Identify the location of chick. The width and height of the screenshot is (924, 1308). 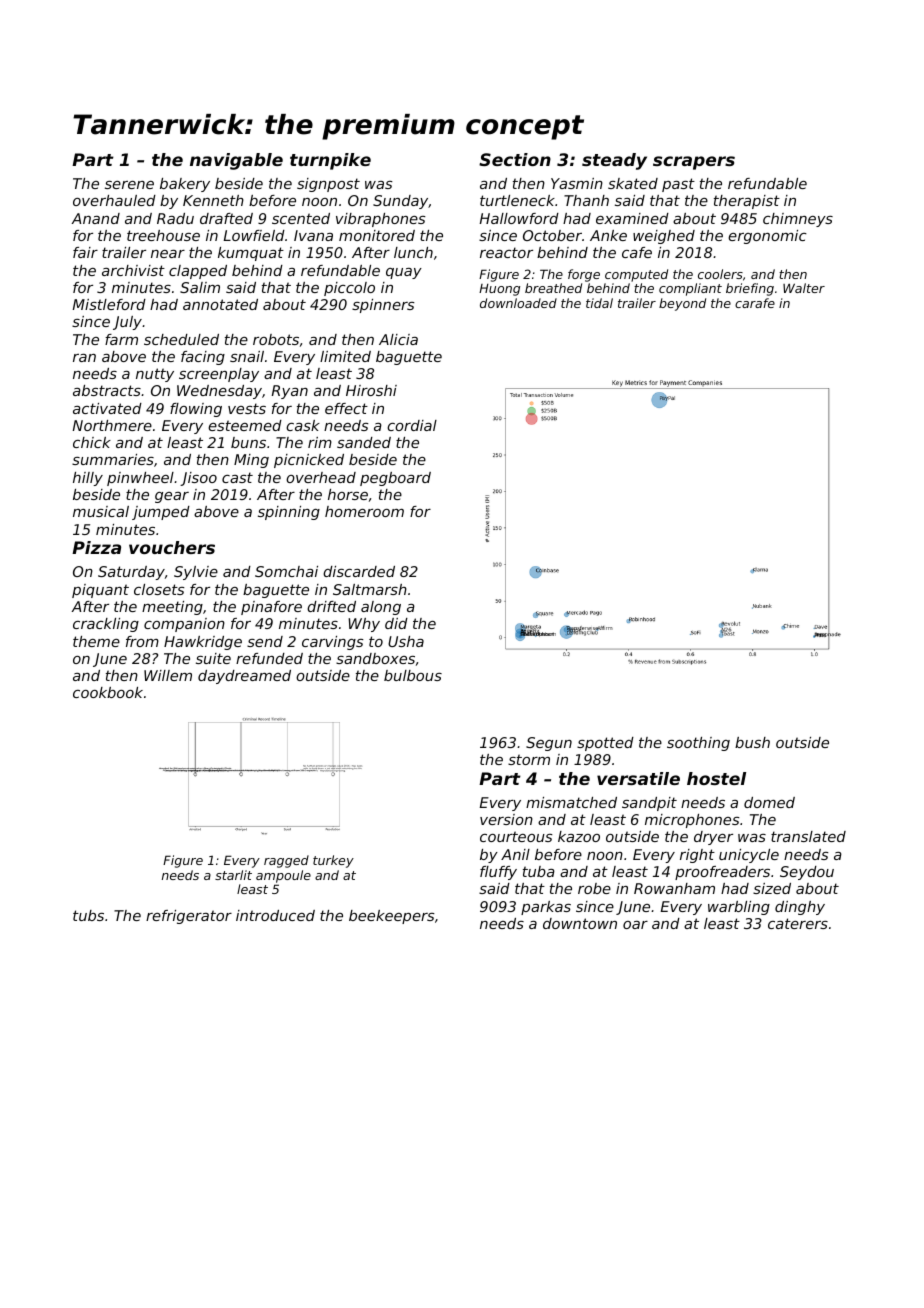
(92, 442).
